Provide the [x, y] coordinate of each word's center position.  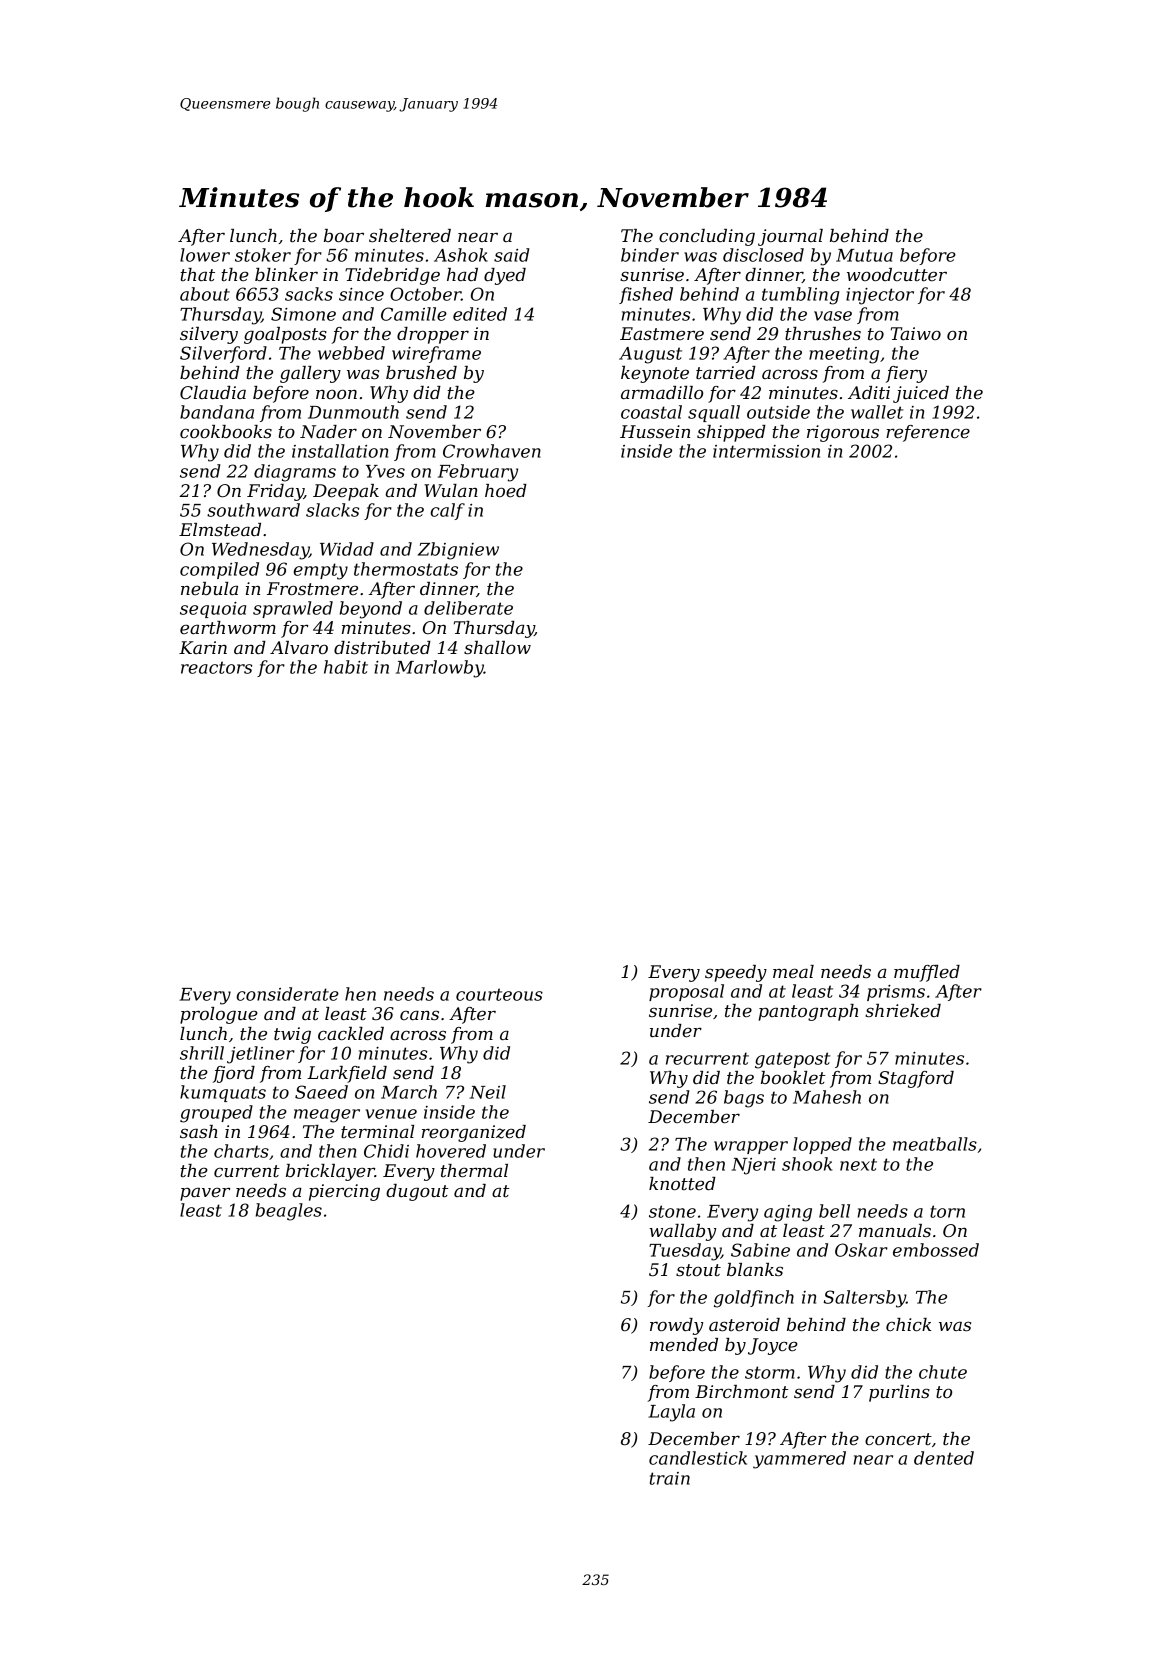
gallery [310, 374]
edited [480, 314]
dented [944, 1458]
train [670, 1478]
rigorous [843, 433]
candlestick [698, 1458]
